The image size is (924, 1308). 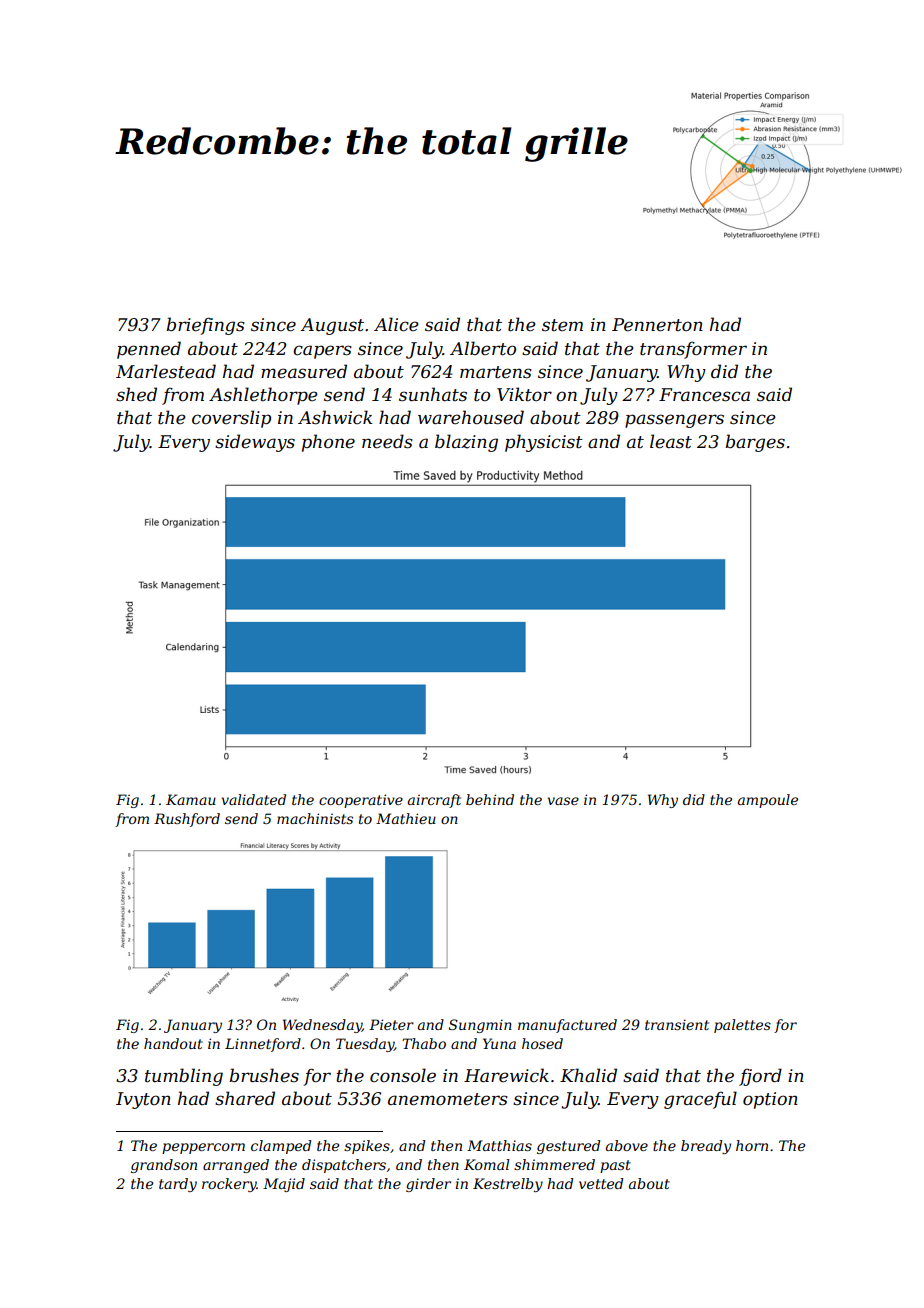 What do you see at coordinates (164, 1166) in the screenshot?
I see `grandson` at bounding box center [164, 1166].
